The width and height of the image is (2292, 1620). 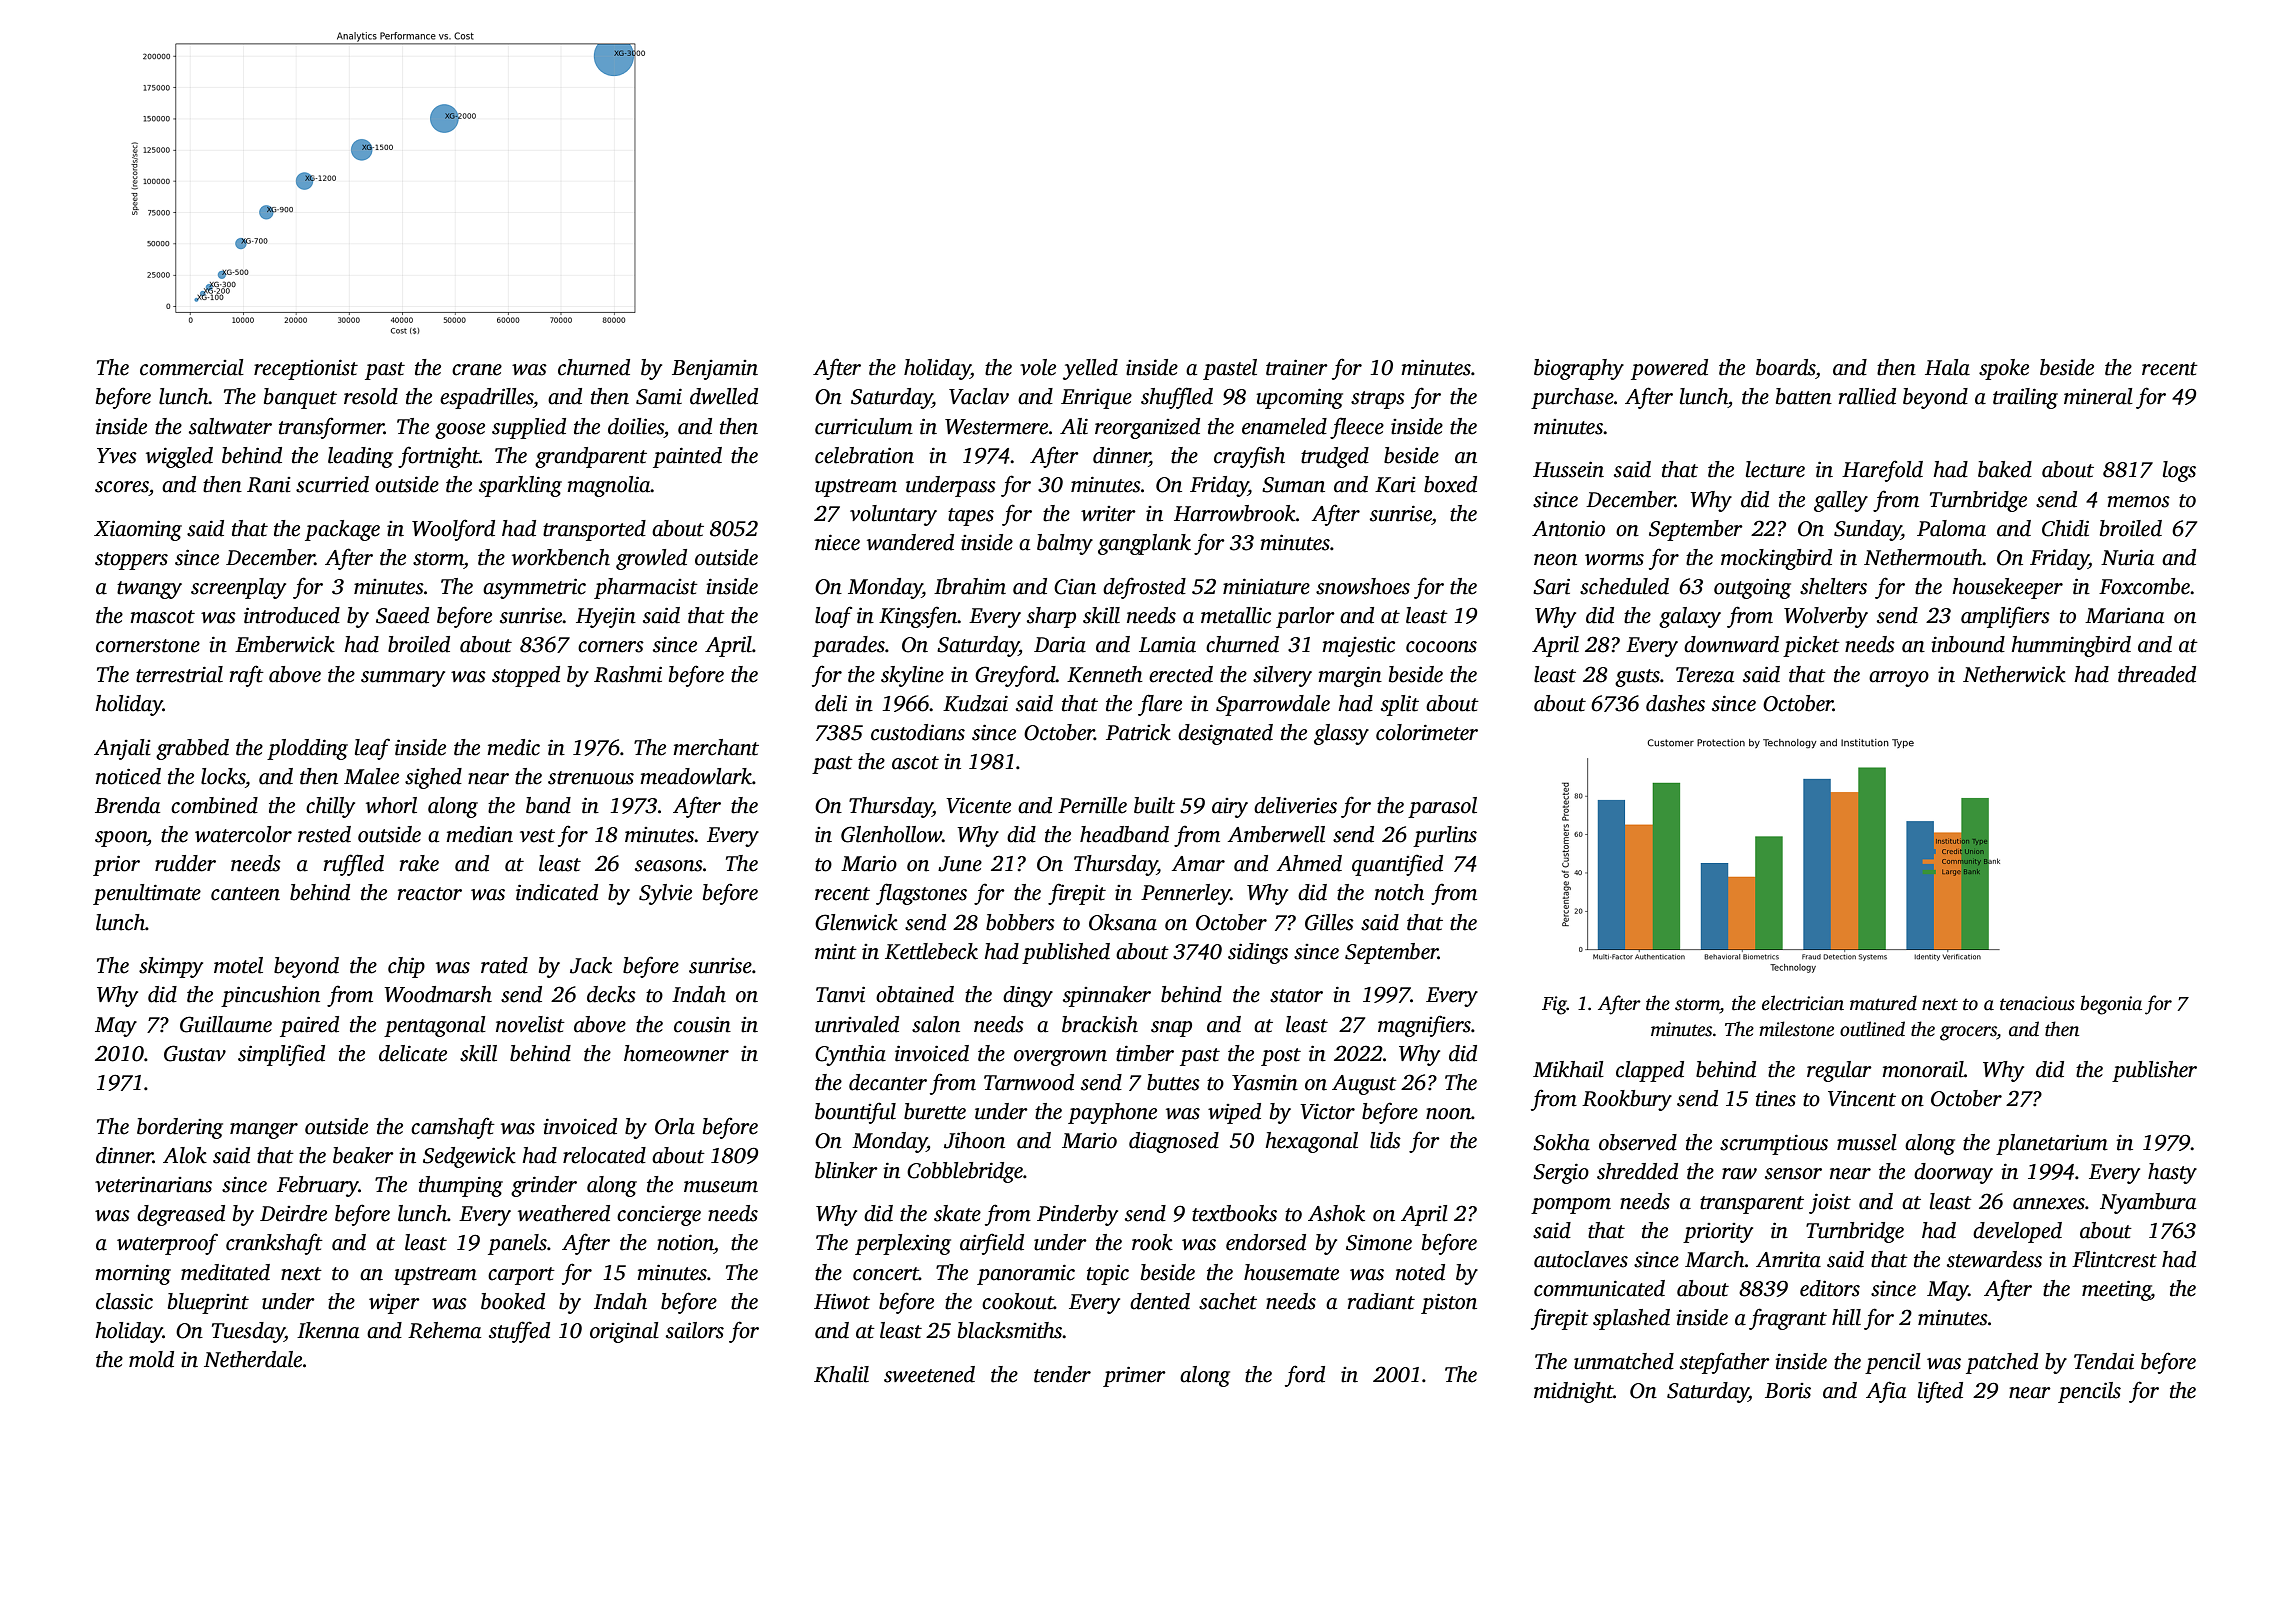 What do you see at coordinates (1448, 1114) in the image?
I see `noon` at bounding box center [1448, 1114].
